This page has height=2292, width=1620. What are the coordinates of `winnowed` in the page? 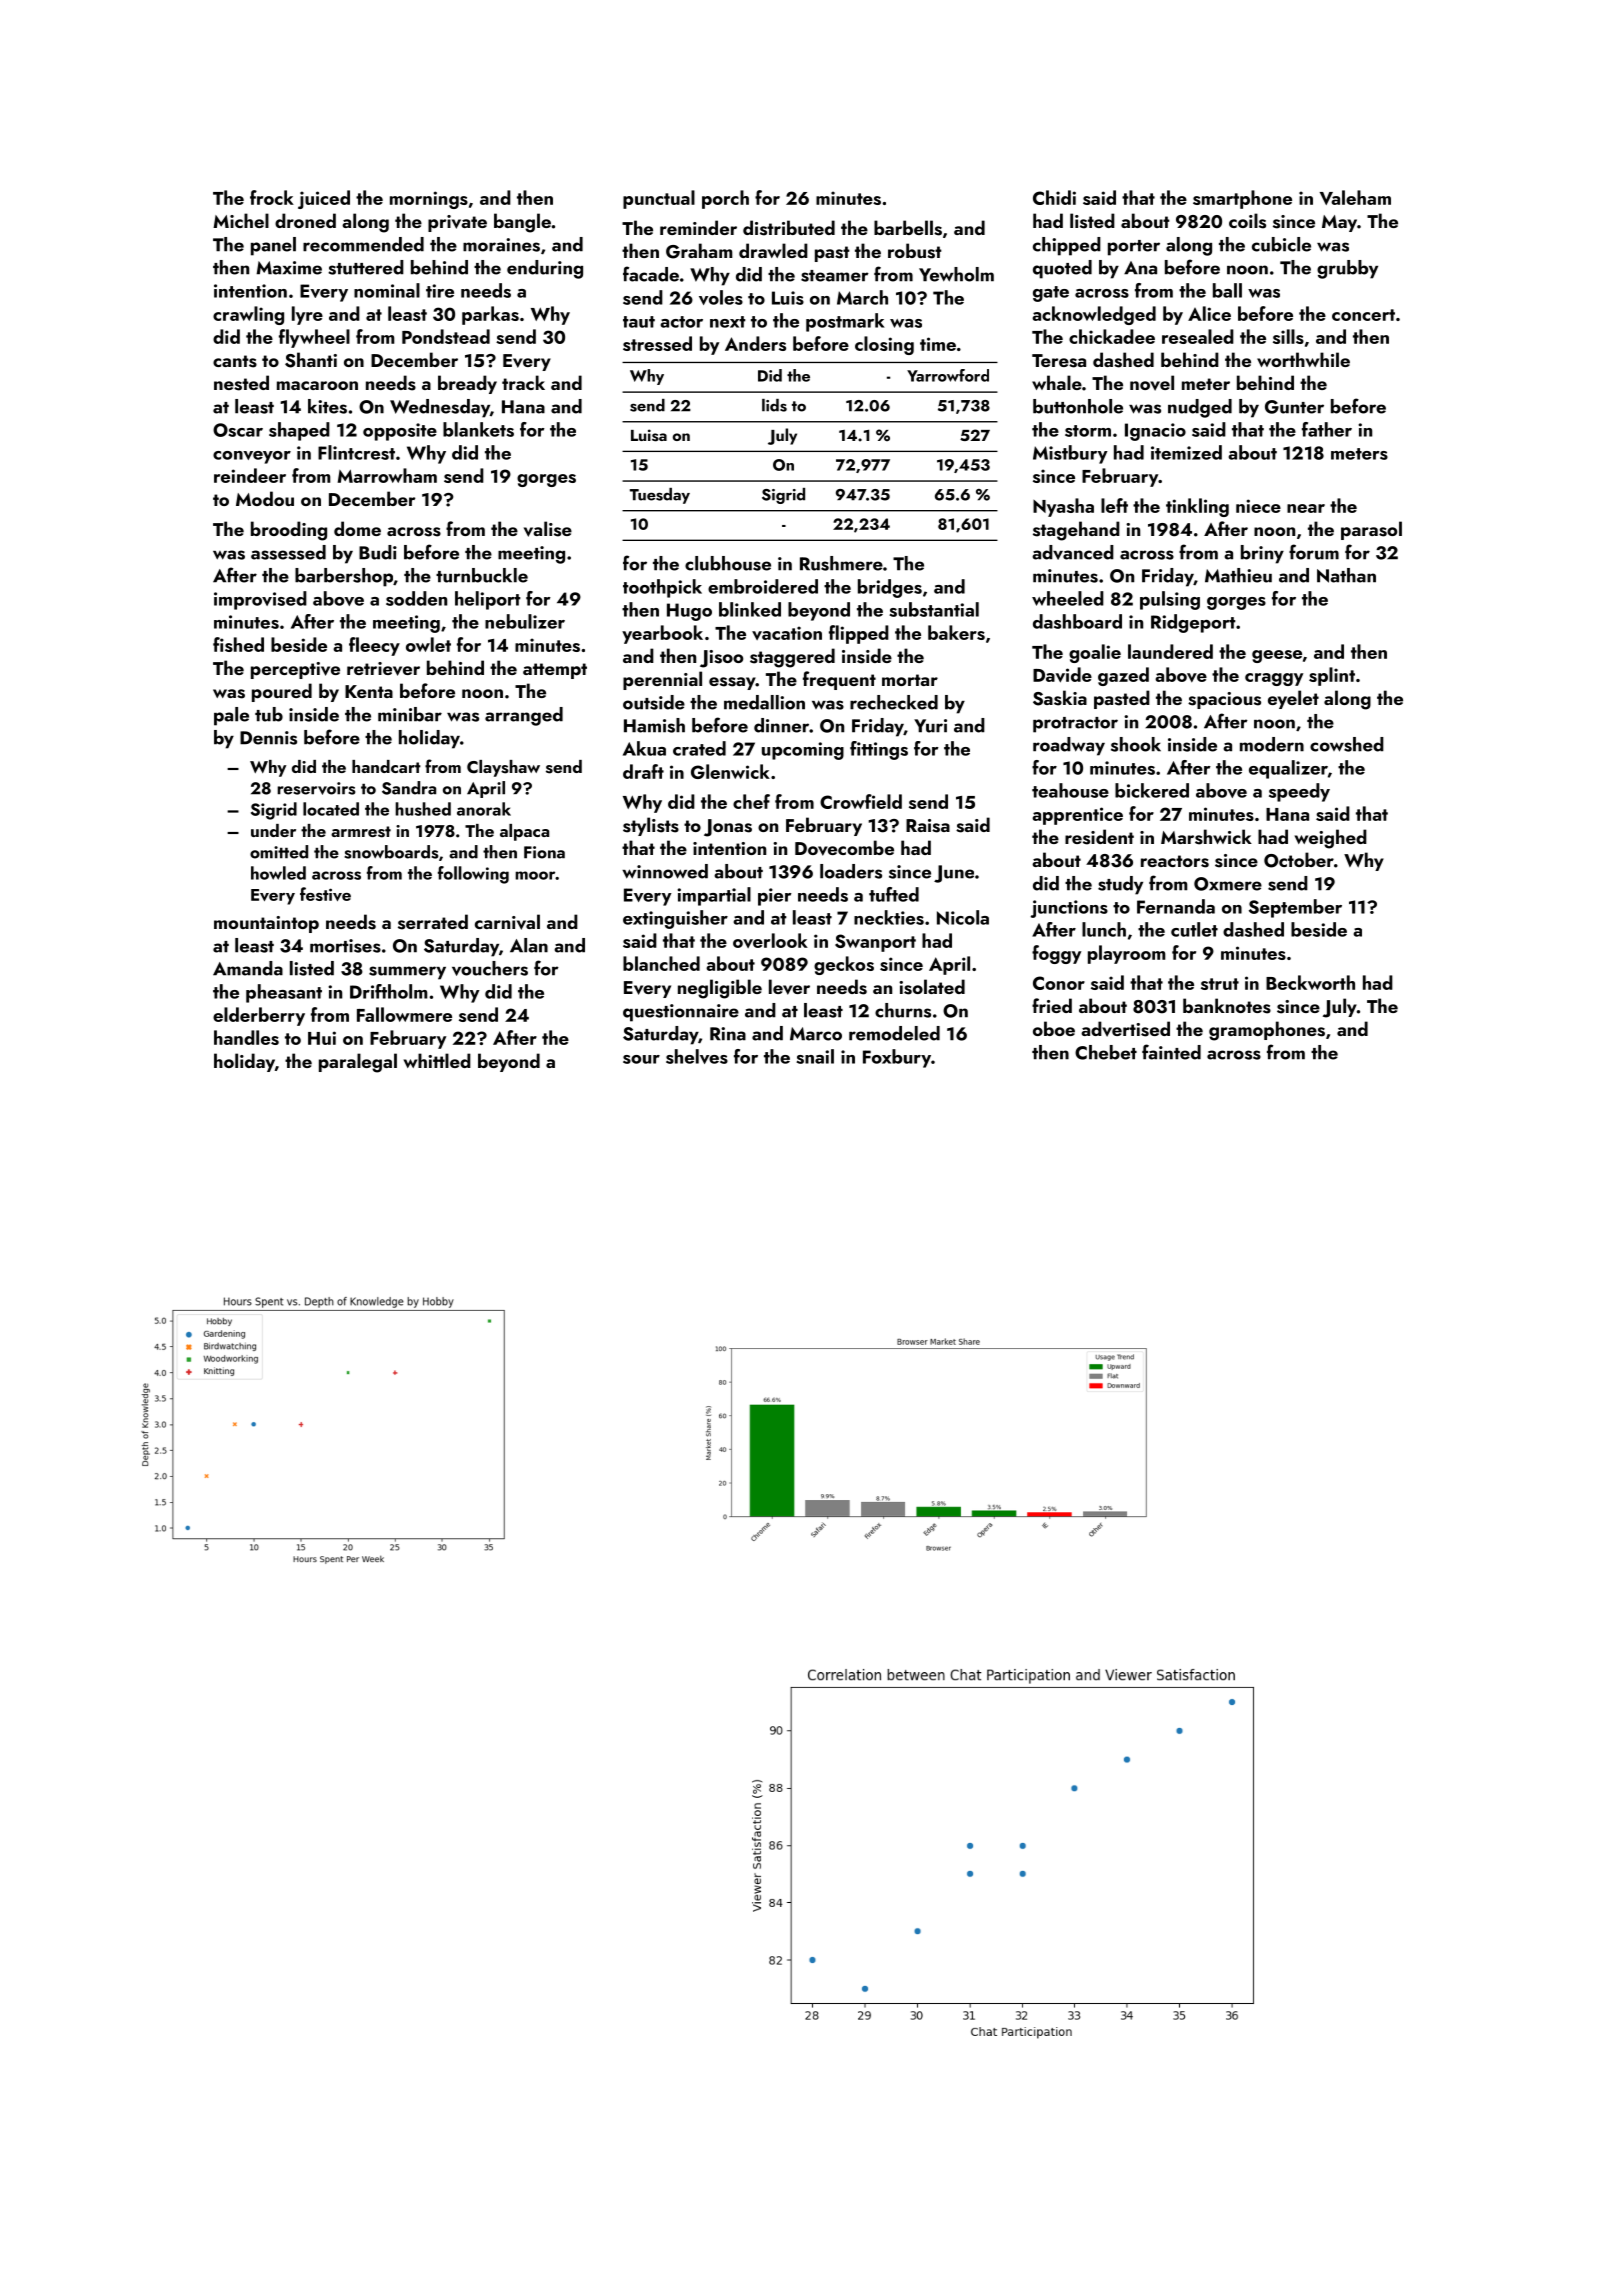 It's located at (665, 871).
